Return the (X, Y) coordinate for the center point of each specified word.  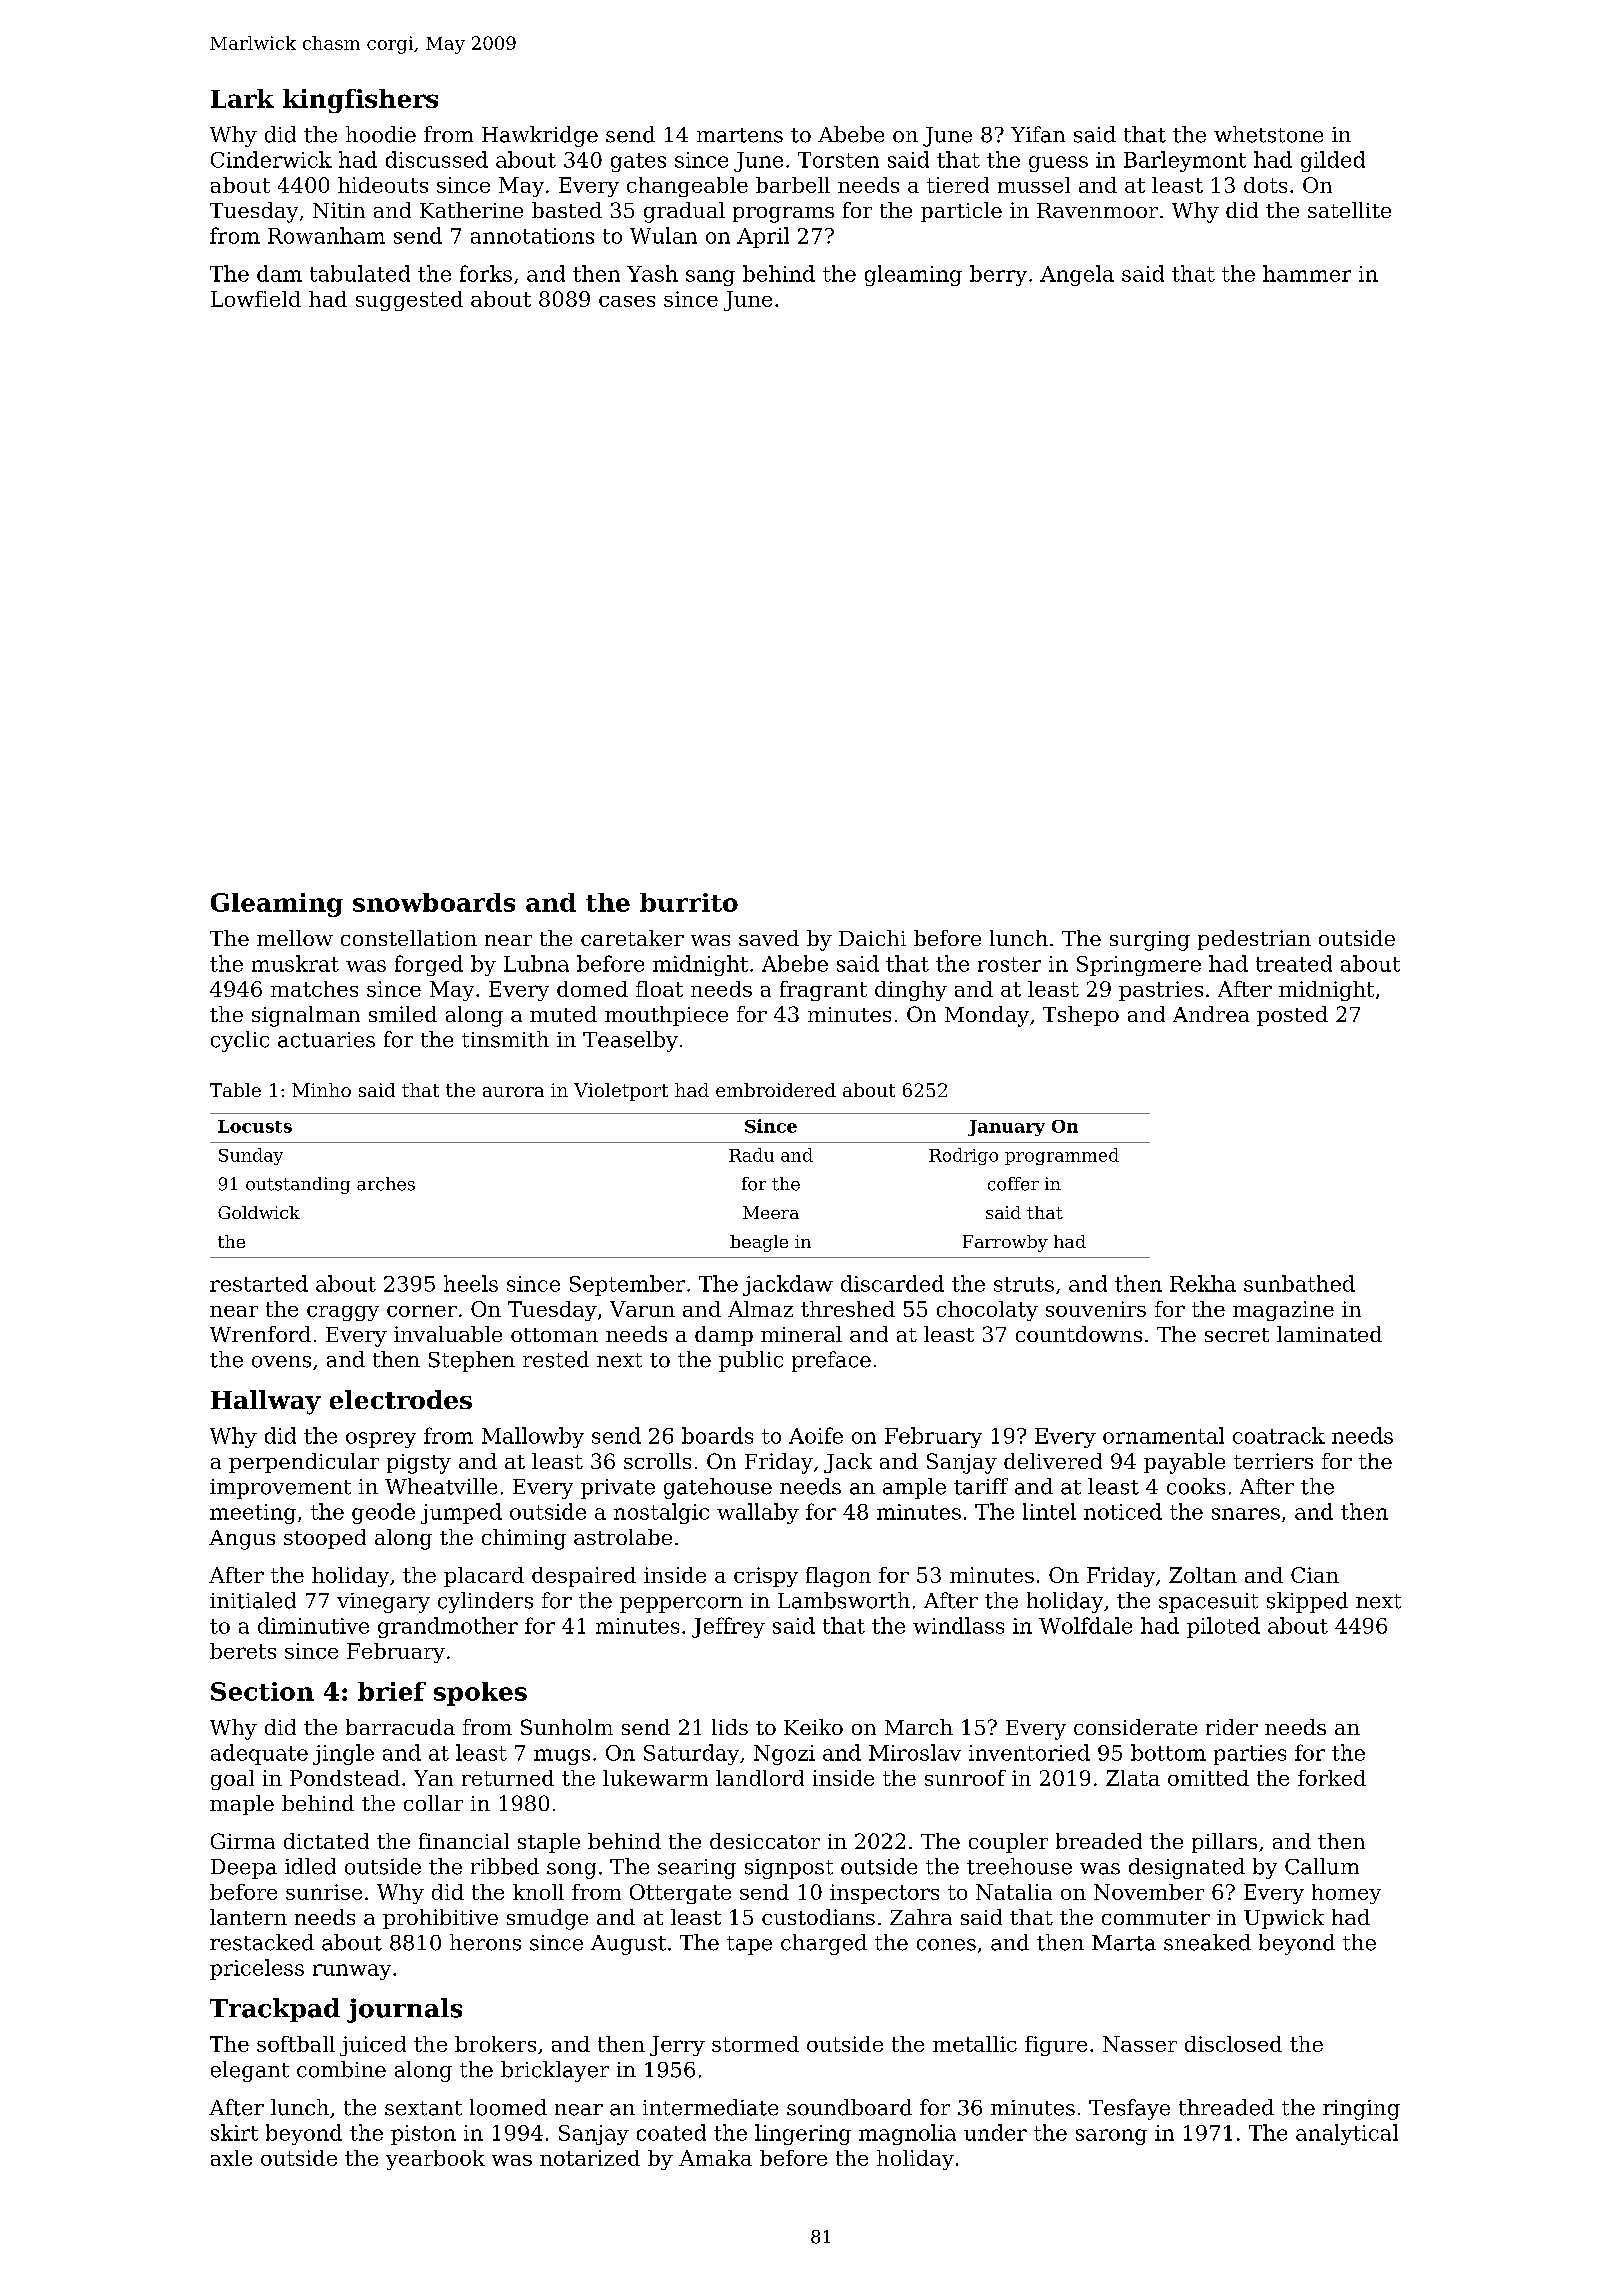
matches (314, 989)
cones (946, 1945)
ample (914, 1488)
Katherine (471, 210)
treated (1294, 963)
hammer (1307, 273)
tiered (958, 185)
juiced (373, 2046)
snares (1246, 1514)
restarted (259, 1283)
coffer (1013, 1184)
